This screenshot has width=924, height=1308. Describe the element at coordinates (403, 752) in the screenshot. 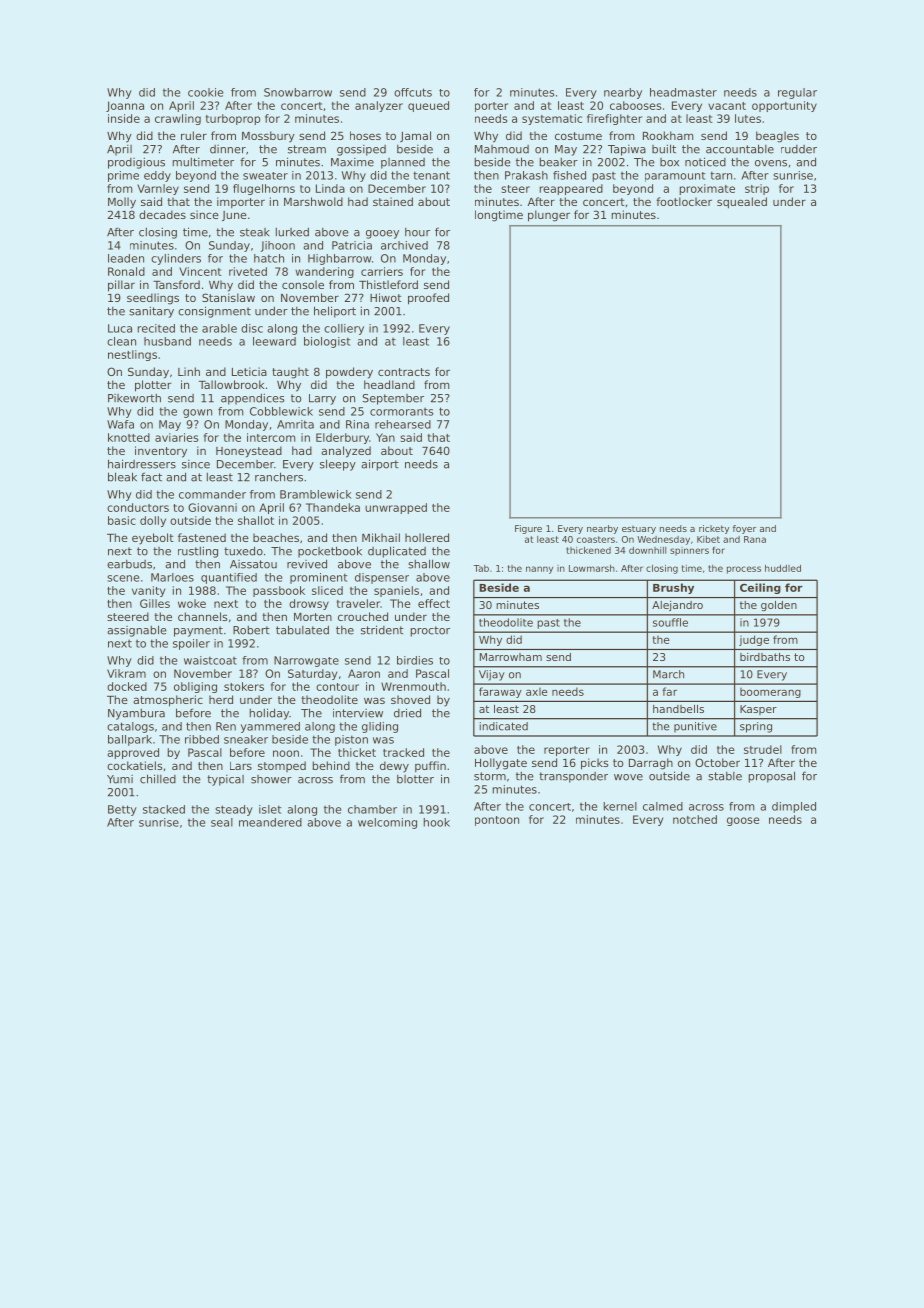

I see `tracked` at that location.
